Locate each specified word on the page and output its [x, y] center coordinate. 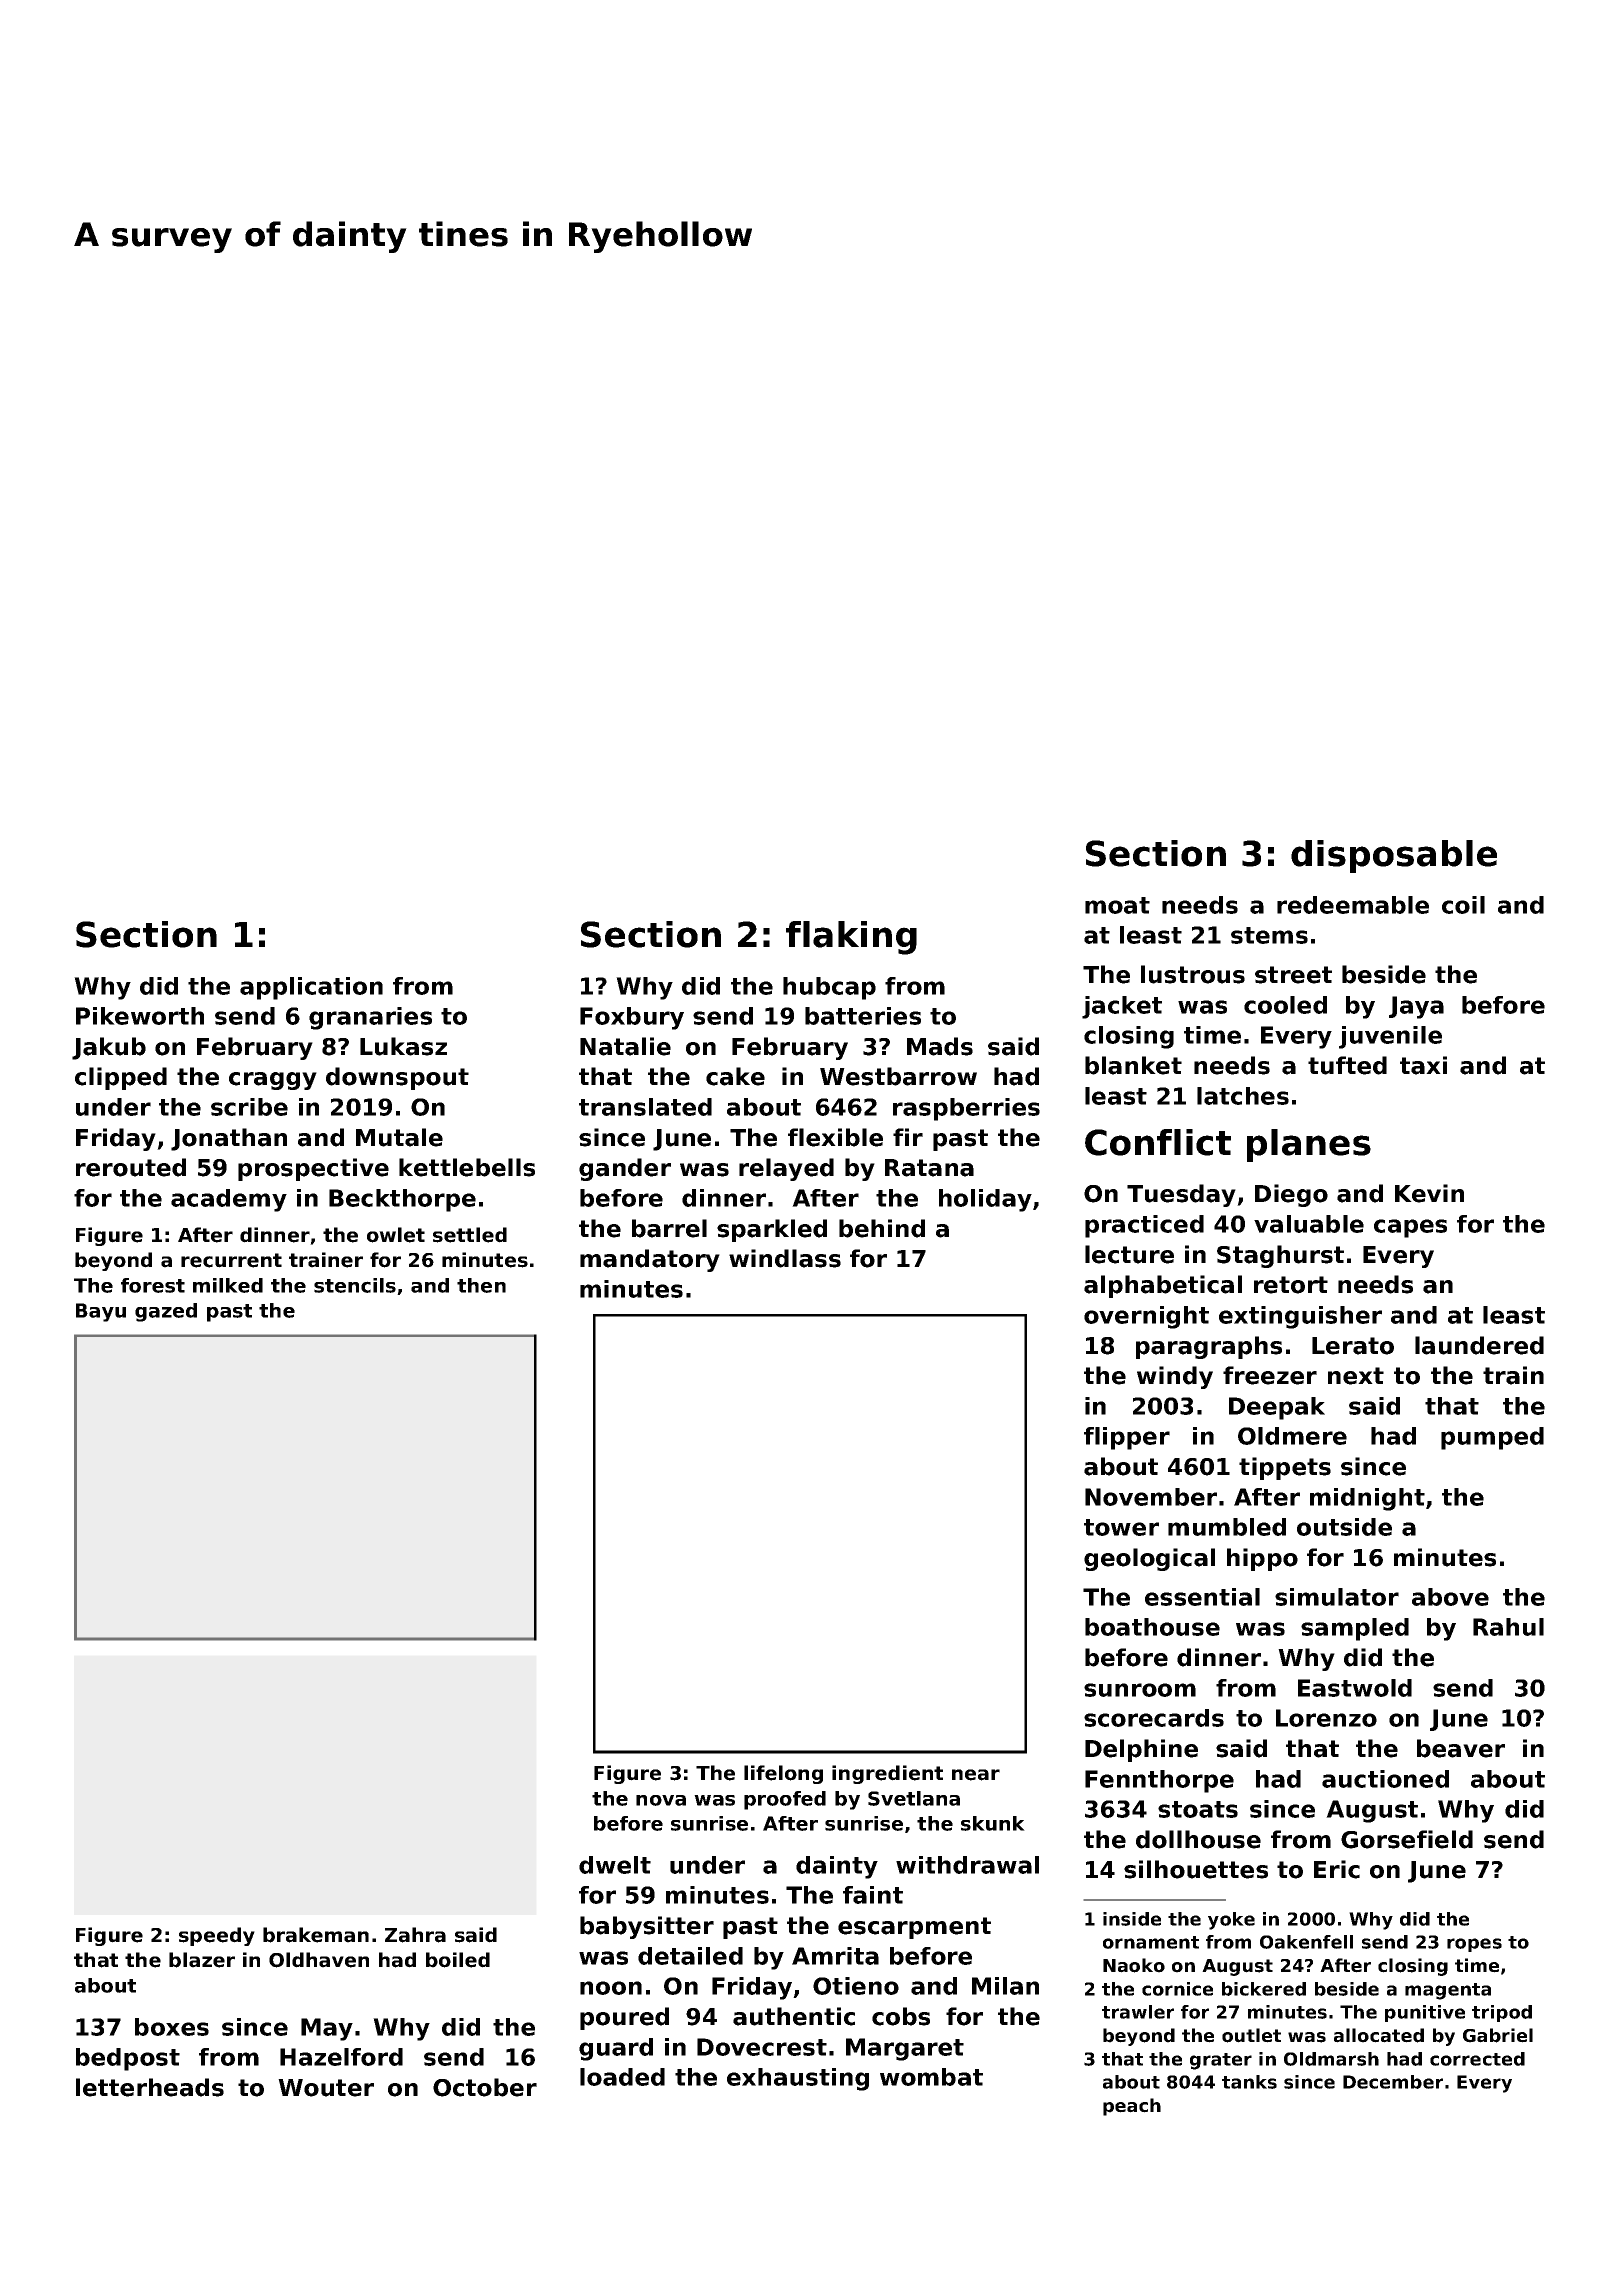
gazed [166, 1312]
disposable [1394, 856]
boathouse [1152, 1627]
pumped [1492, 1438]
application [311, 988]
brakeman [316, 1935]
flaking [851, 938]
